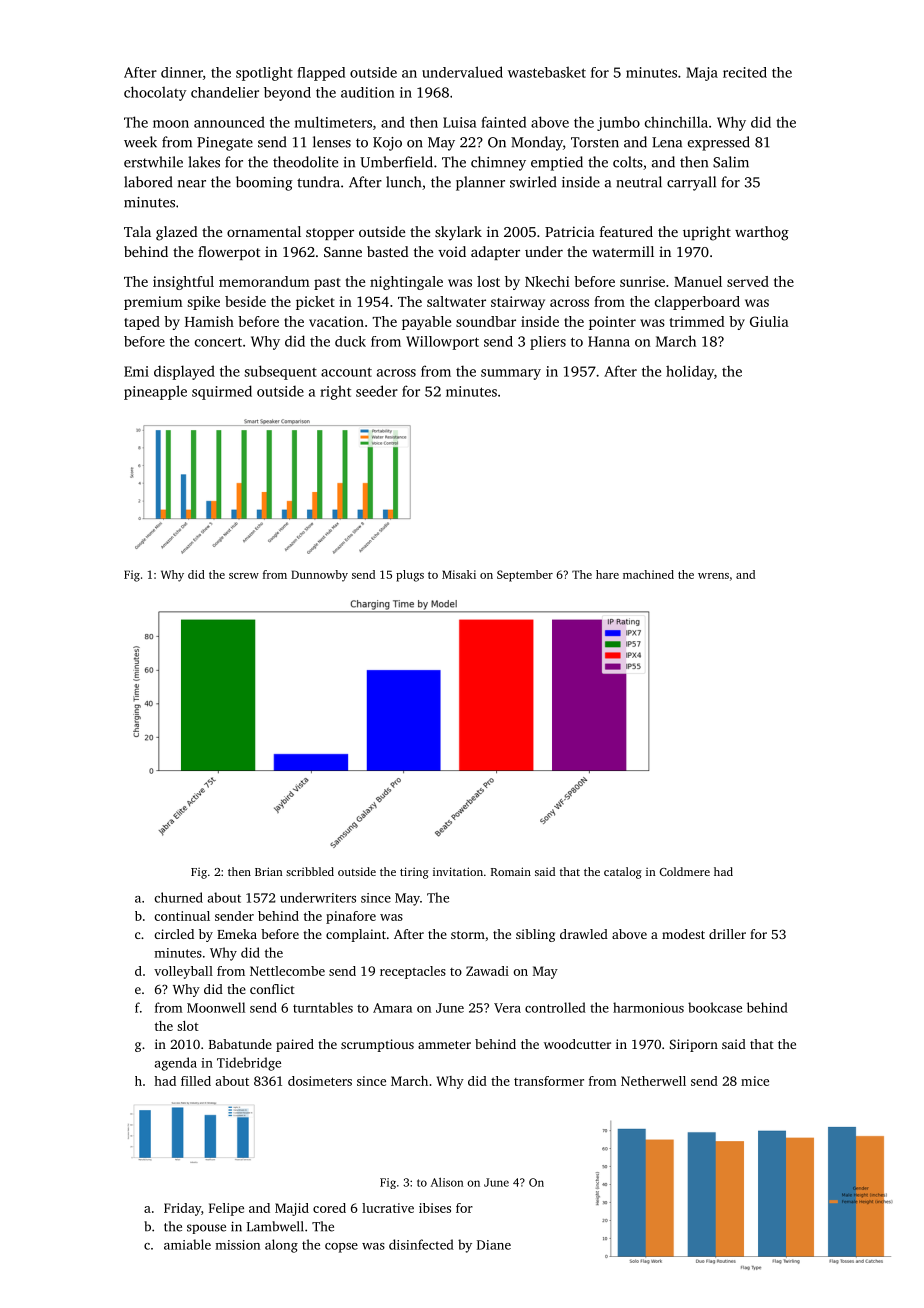 This document has width=924, height=1308. I want to click on dinner, so click(182, 72).
